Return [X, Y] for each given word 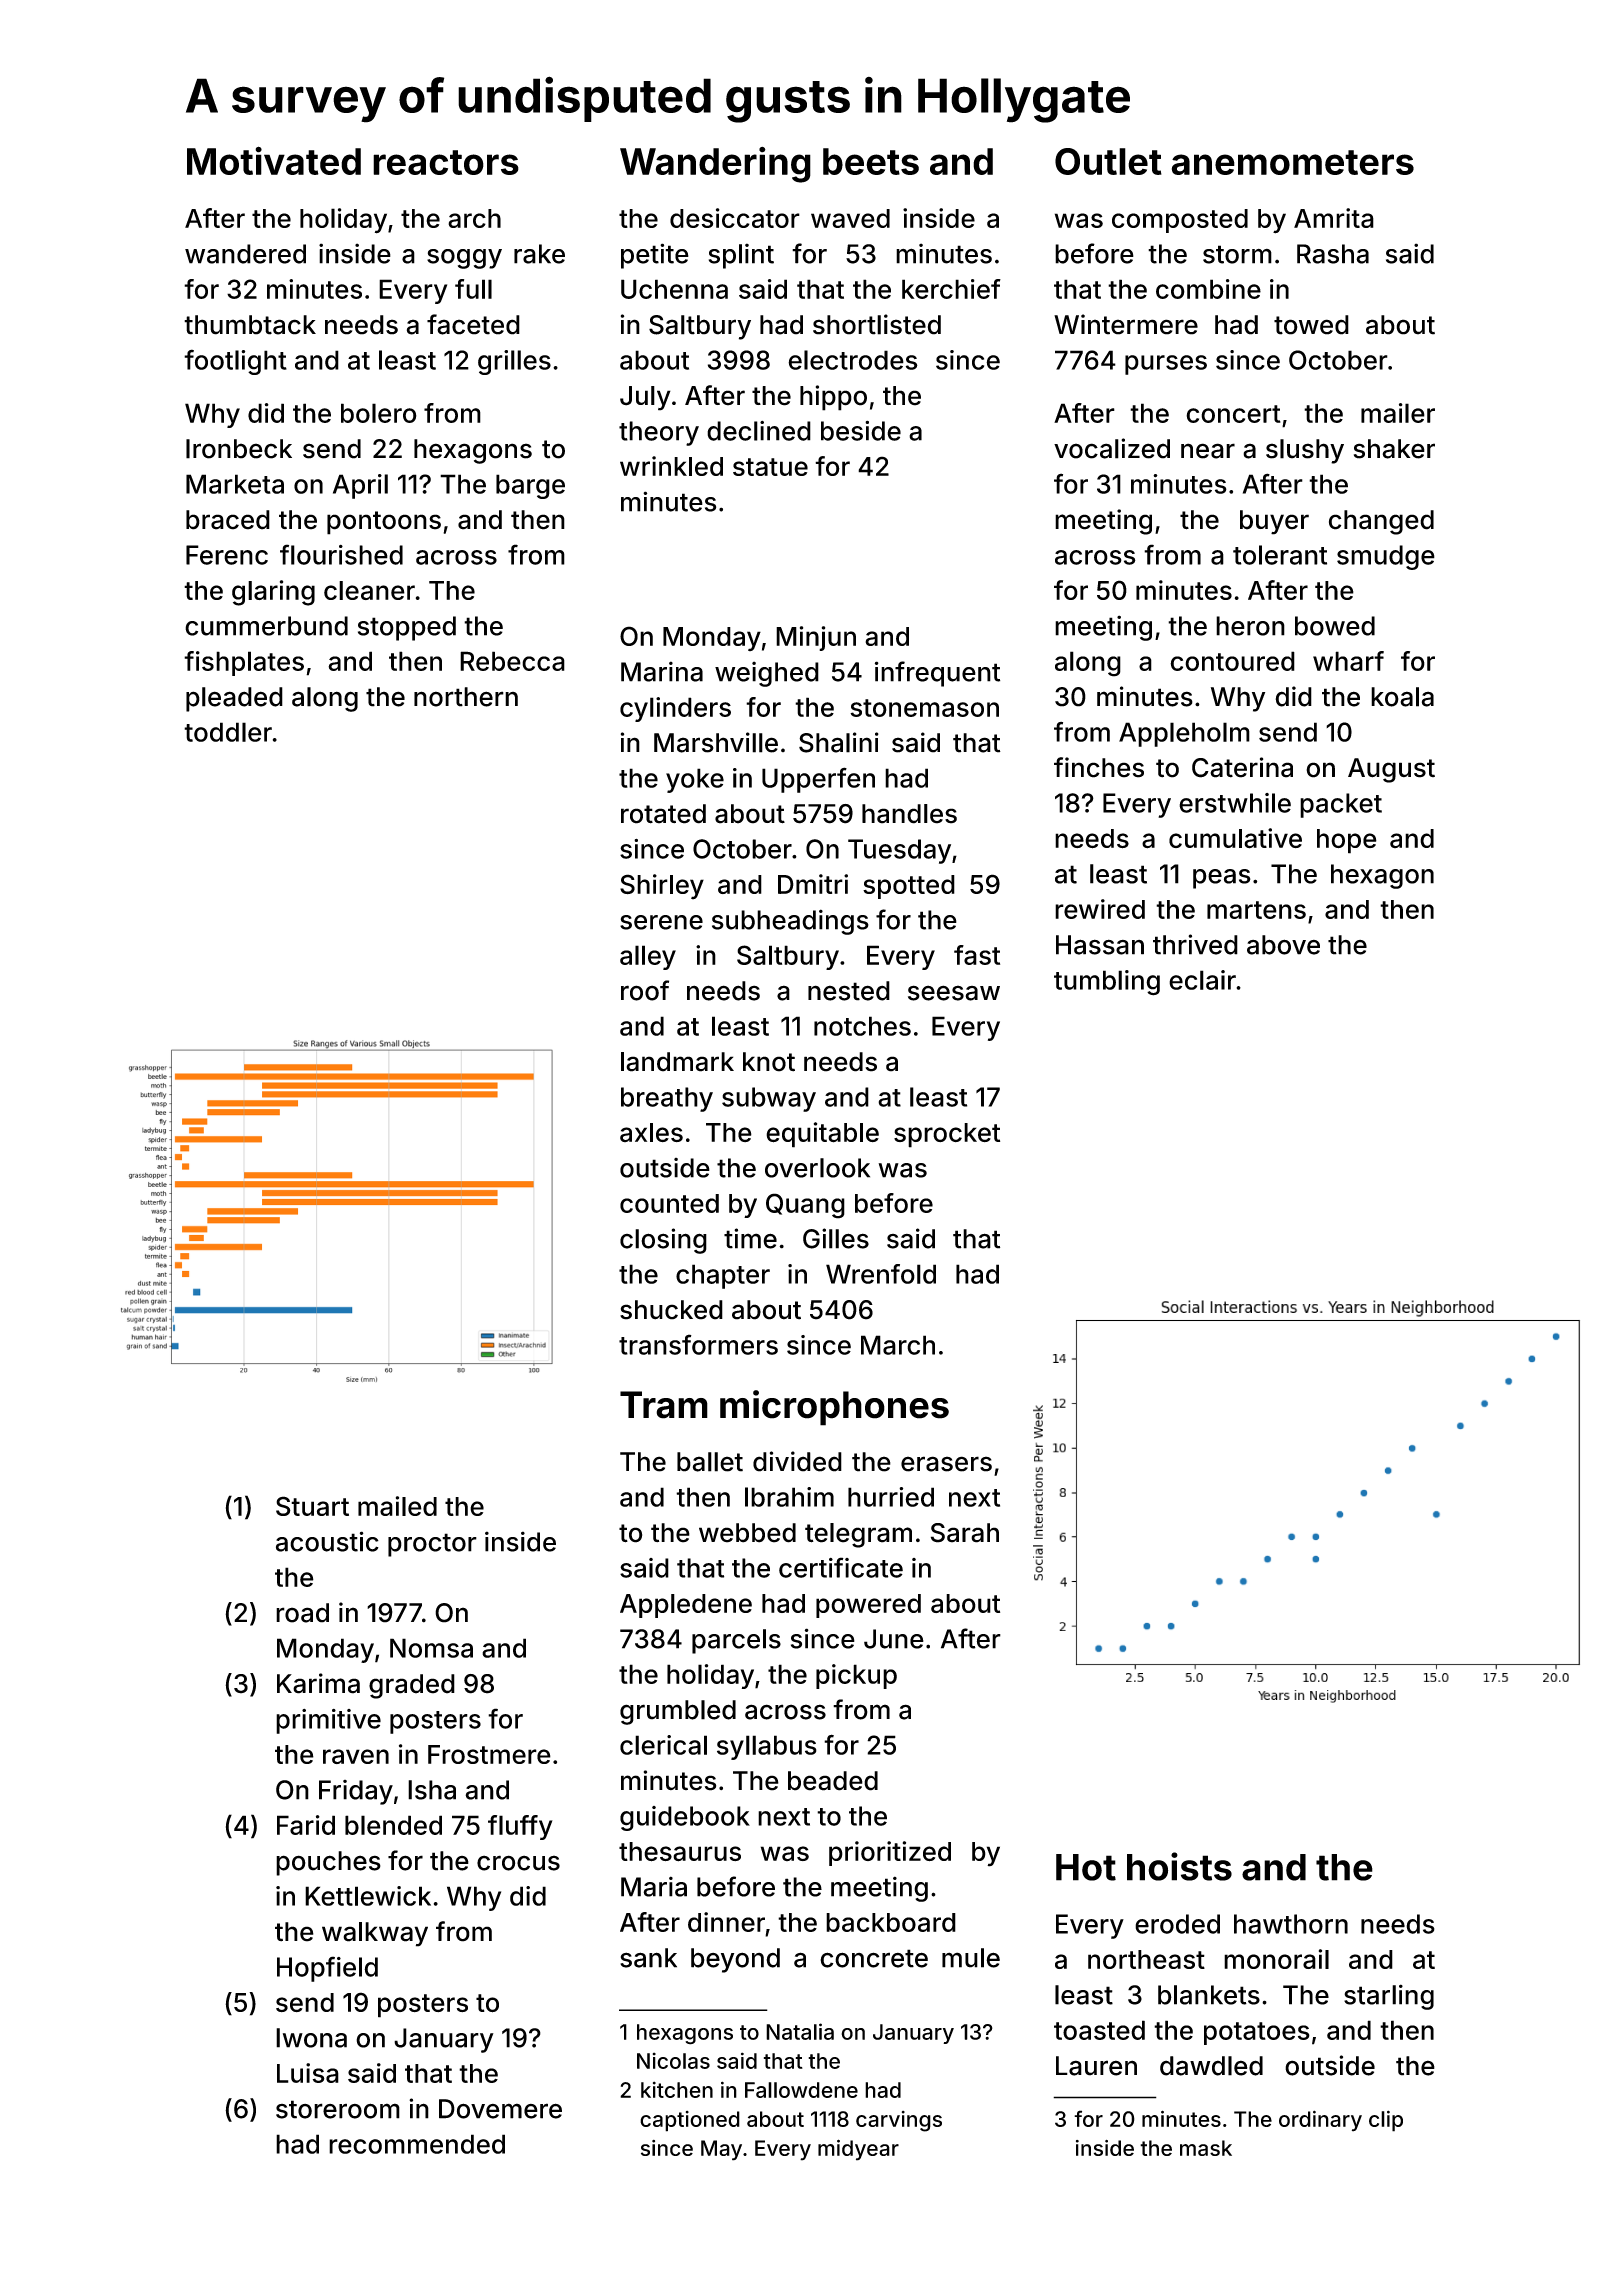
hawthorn [1291, 1924]
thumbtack [250, 325]
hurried [891, 1497]
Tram [664, 1405]
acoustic [327, 1541]
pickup [856, 1676]
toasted [1099, 2030]
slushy [1305, 451]
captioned [690, 2121]
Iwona [311, 2038]
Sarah [965, 1533]
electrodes [853, 360]
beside [861, 431]
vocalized [1112, 448]
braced [228, 520]
